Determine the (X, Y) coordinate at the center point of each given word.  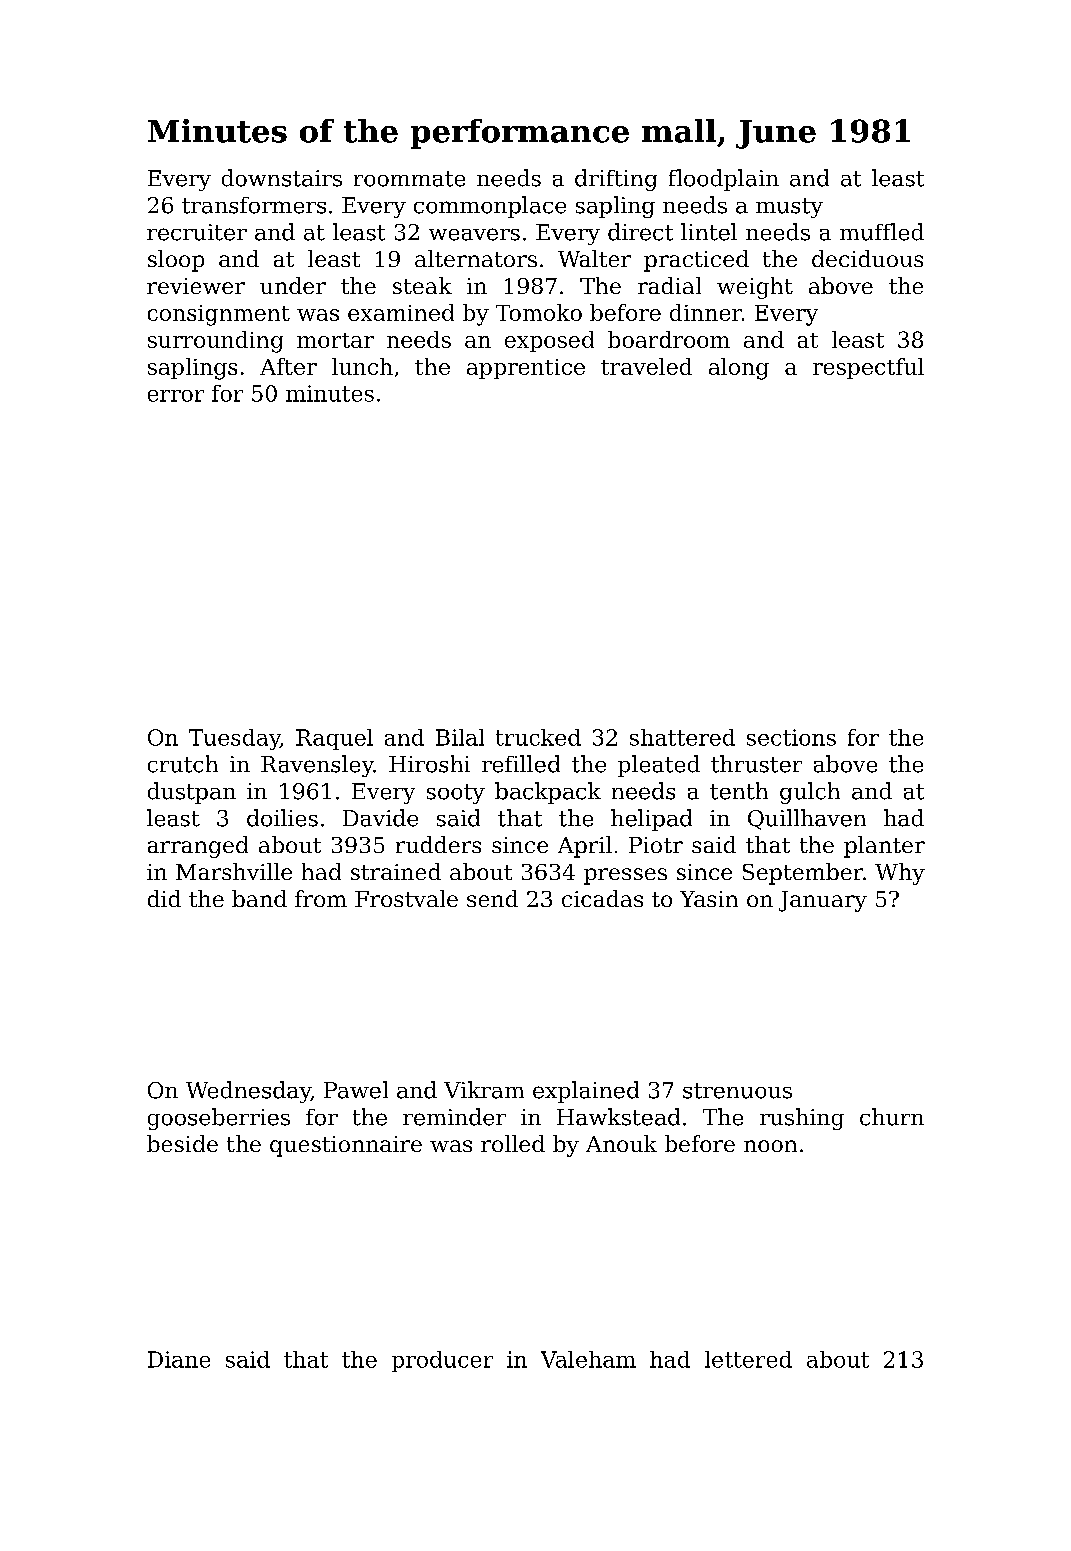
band (259, 898)
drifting (616, 180)
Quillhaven (807, 819)
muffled (882, 232)
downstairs (282, 178)
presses (625, 876)
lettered (748, 1359)
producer (442, 1361)
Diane (179, 1359)
